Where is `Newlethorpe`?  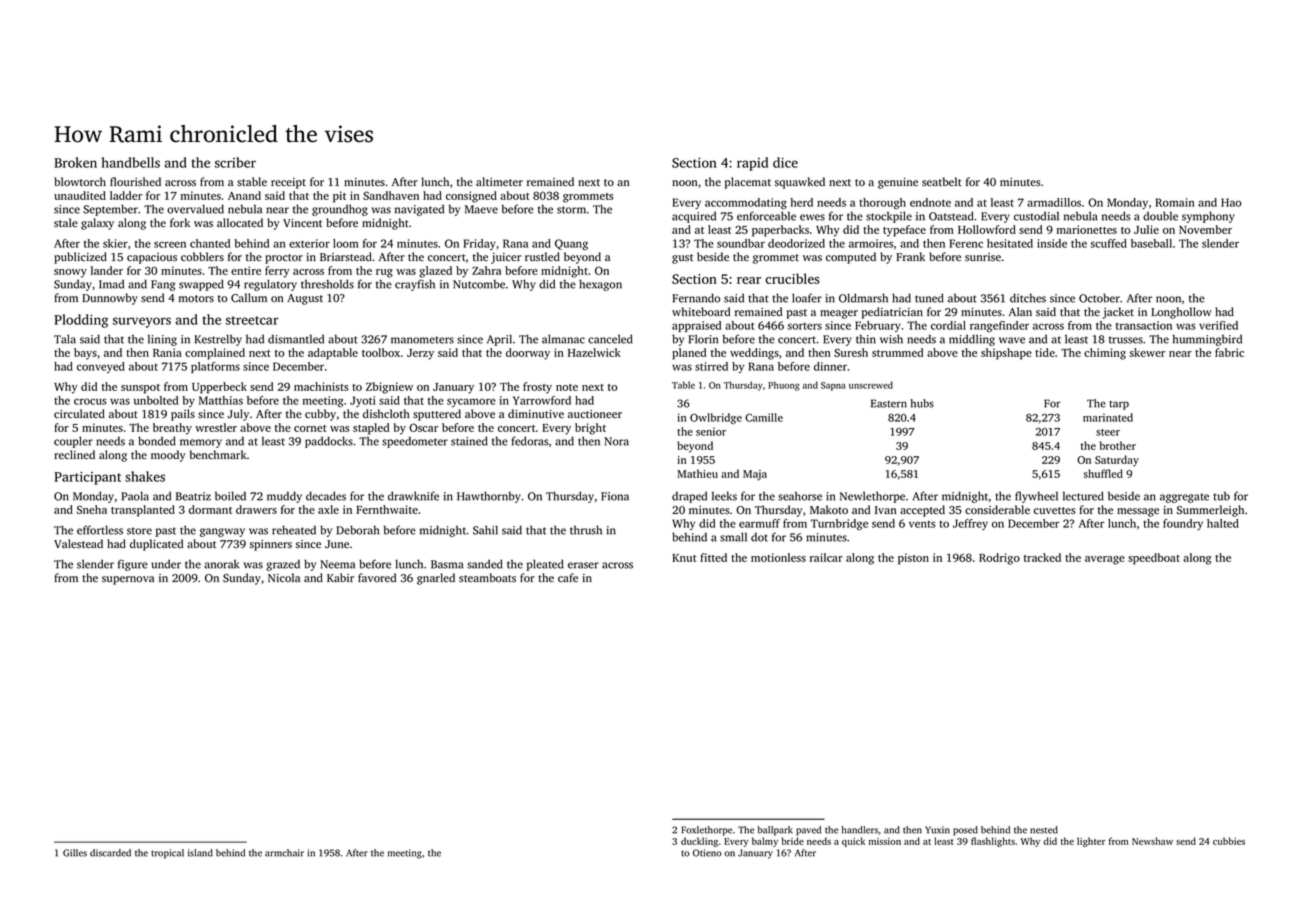 Newlethorpe is located at coordinates (872, 497).
